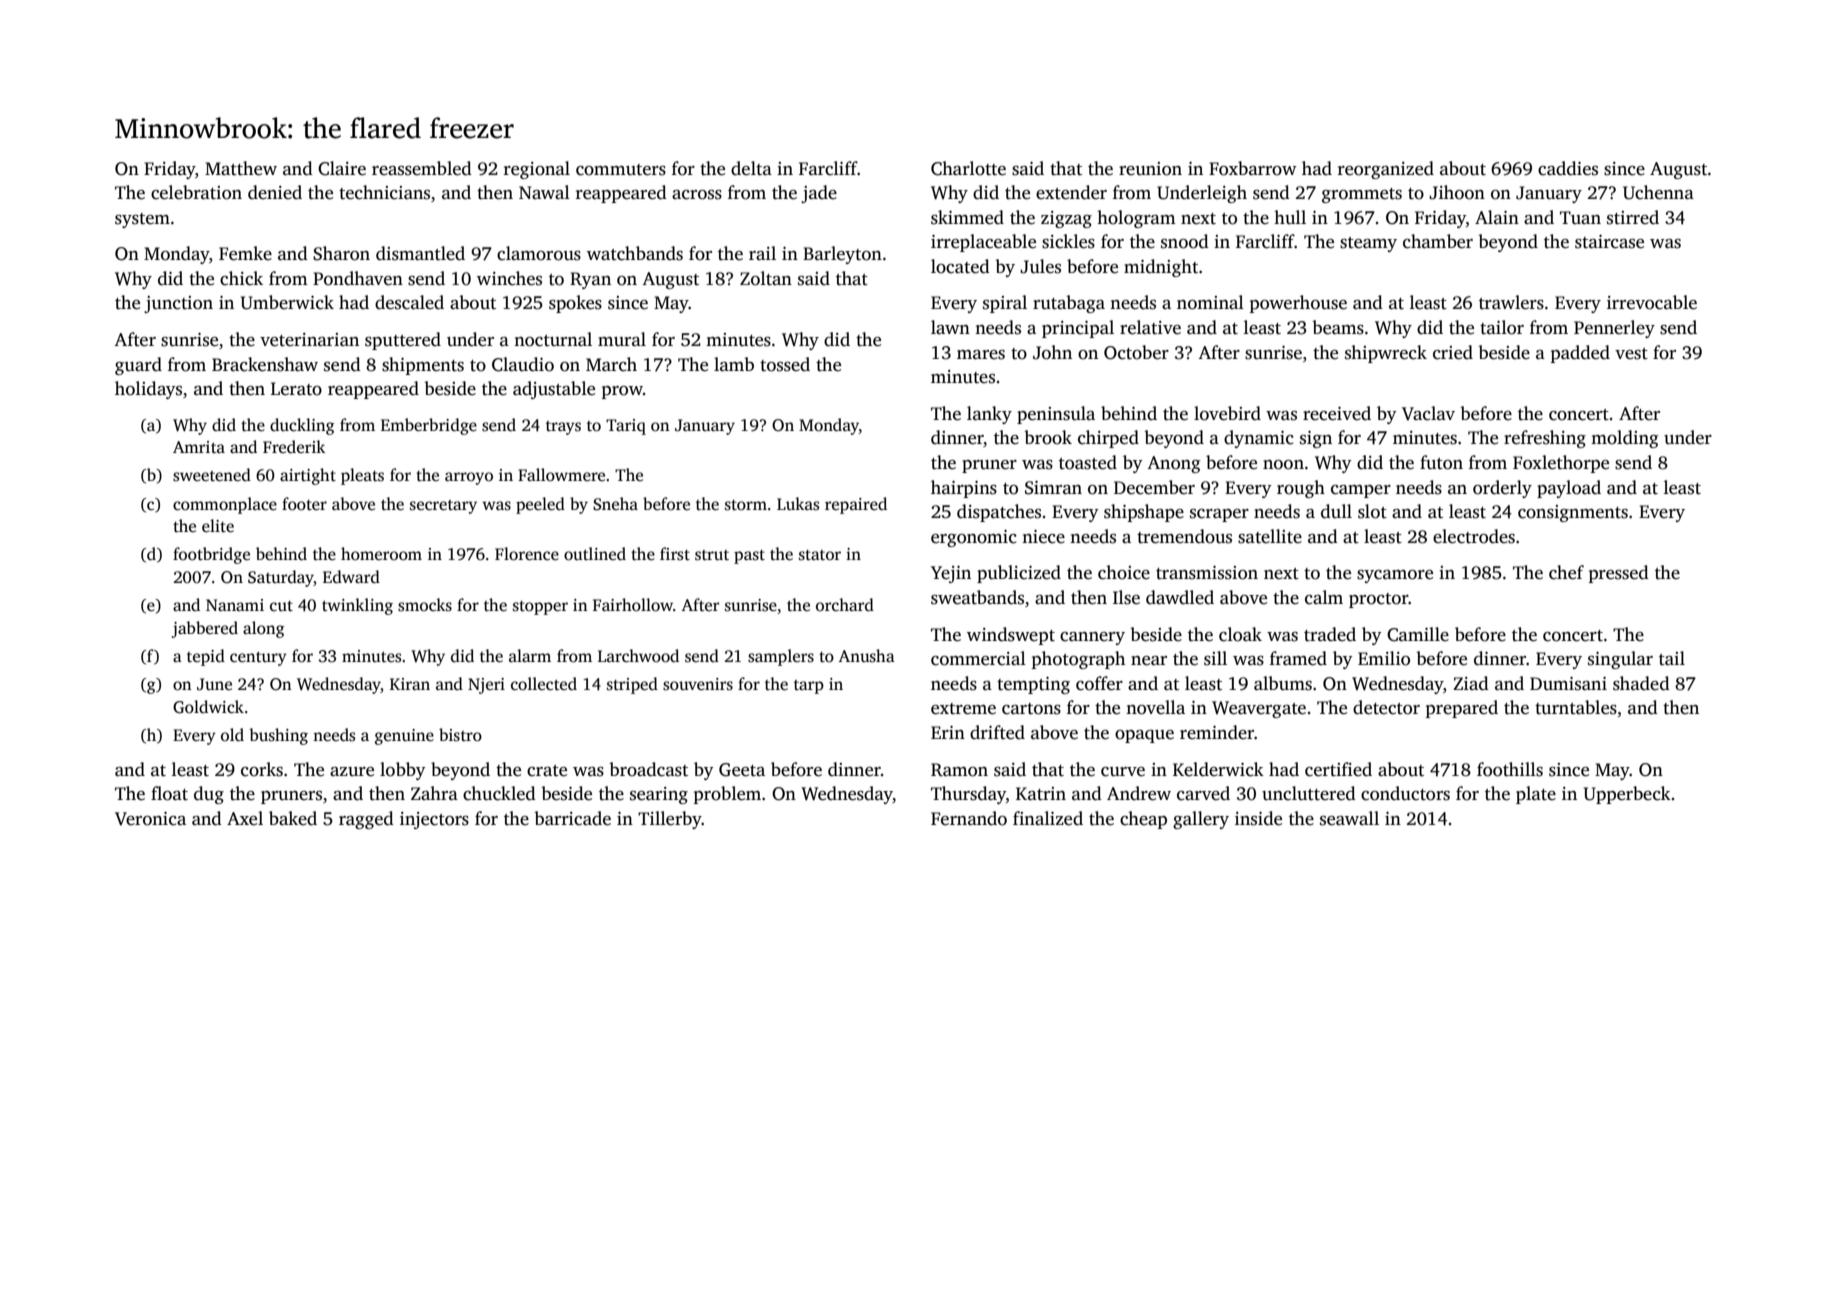  Describe the element at coordinates (1625, 439) in the screenshot. I see `molding` at that location.
